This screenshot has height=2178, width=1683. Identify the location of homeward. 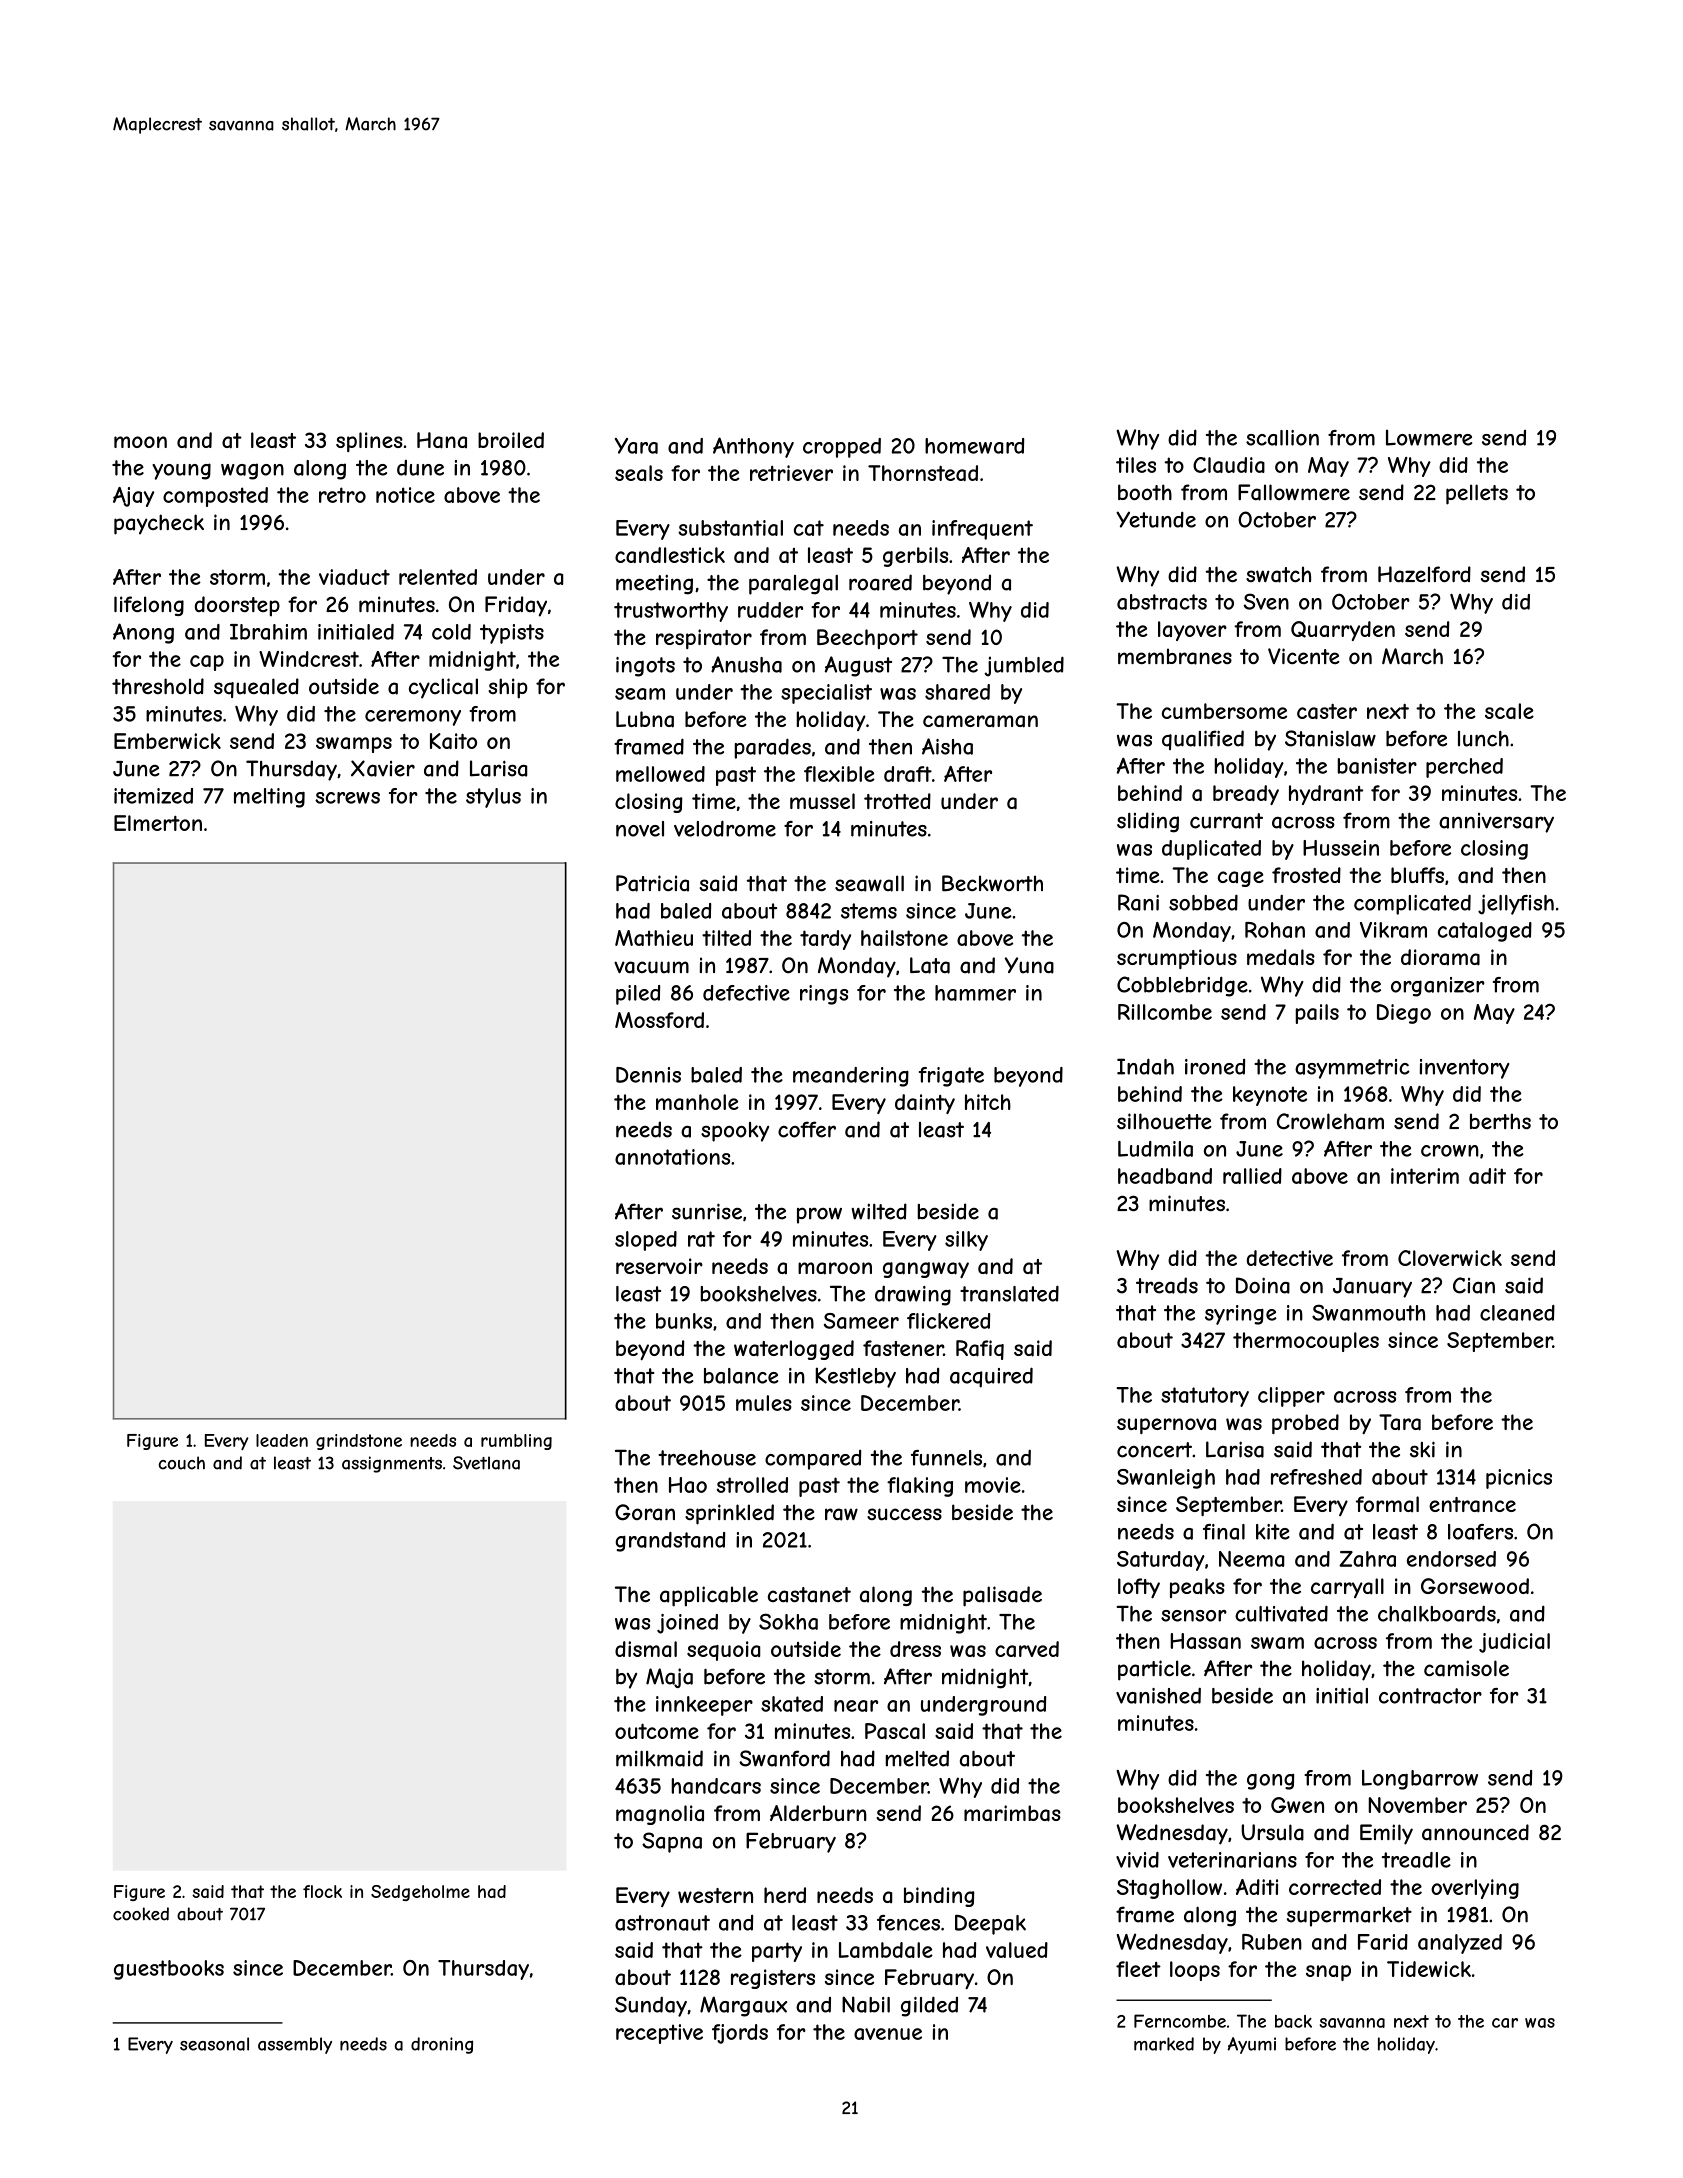
(974, 446).
